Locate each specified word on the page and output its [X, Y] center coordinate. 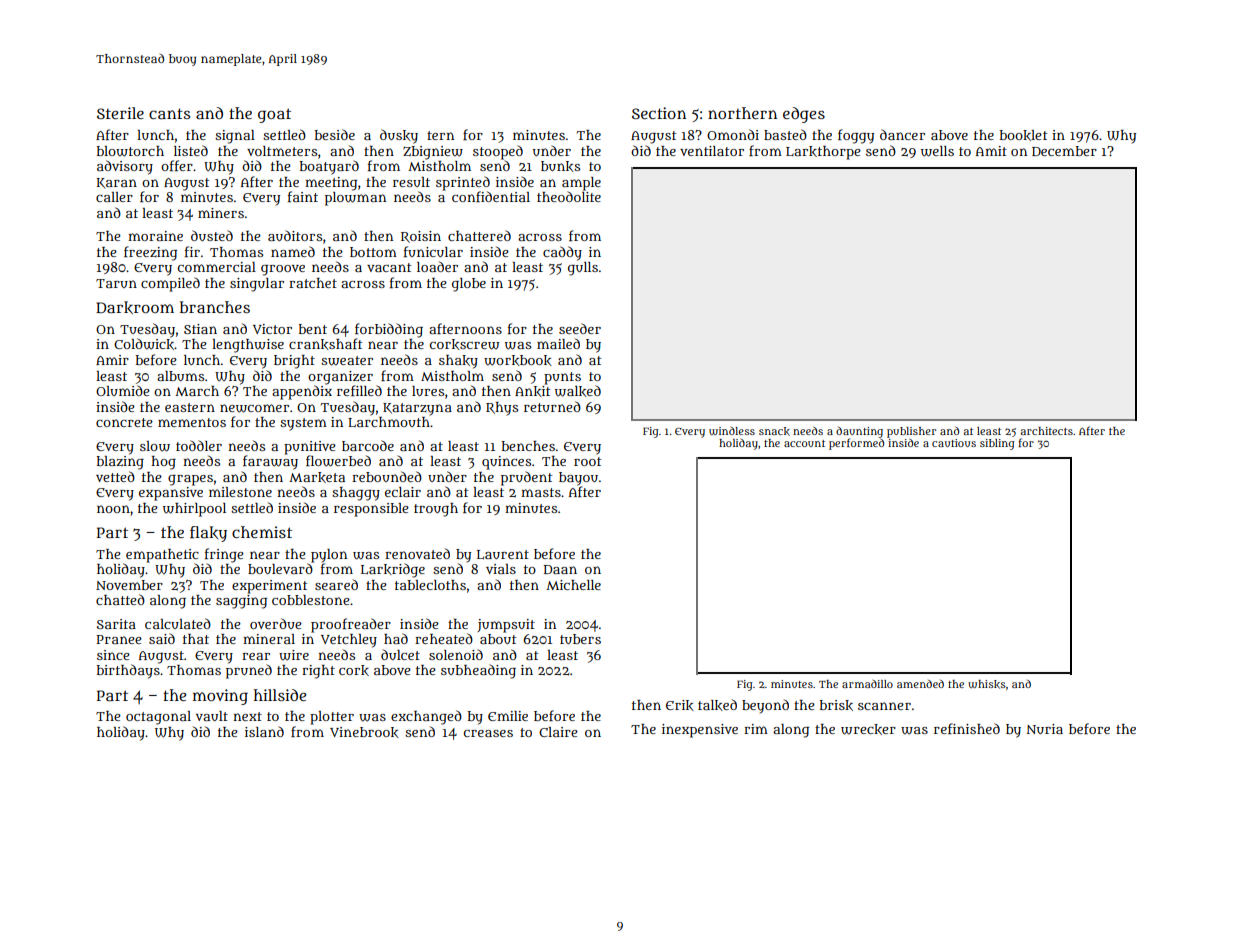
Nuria [1045, 729]
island [264, 731]
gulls [583, 269]
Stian [200, 329]
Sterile [120, 113]
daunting [859, 432]
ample [581, 184]
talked [717, 705]
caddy [562, 253]
